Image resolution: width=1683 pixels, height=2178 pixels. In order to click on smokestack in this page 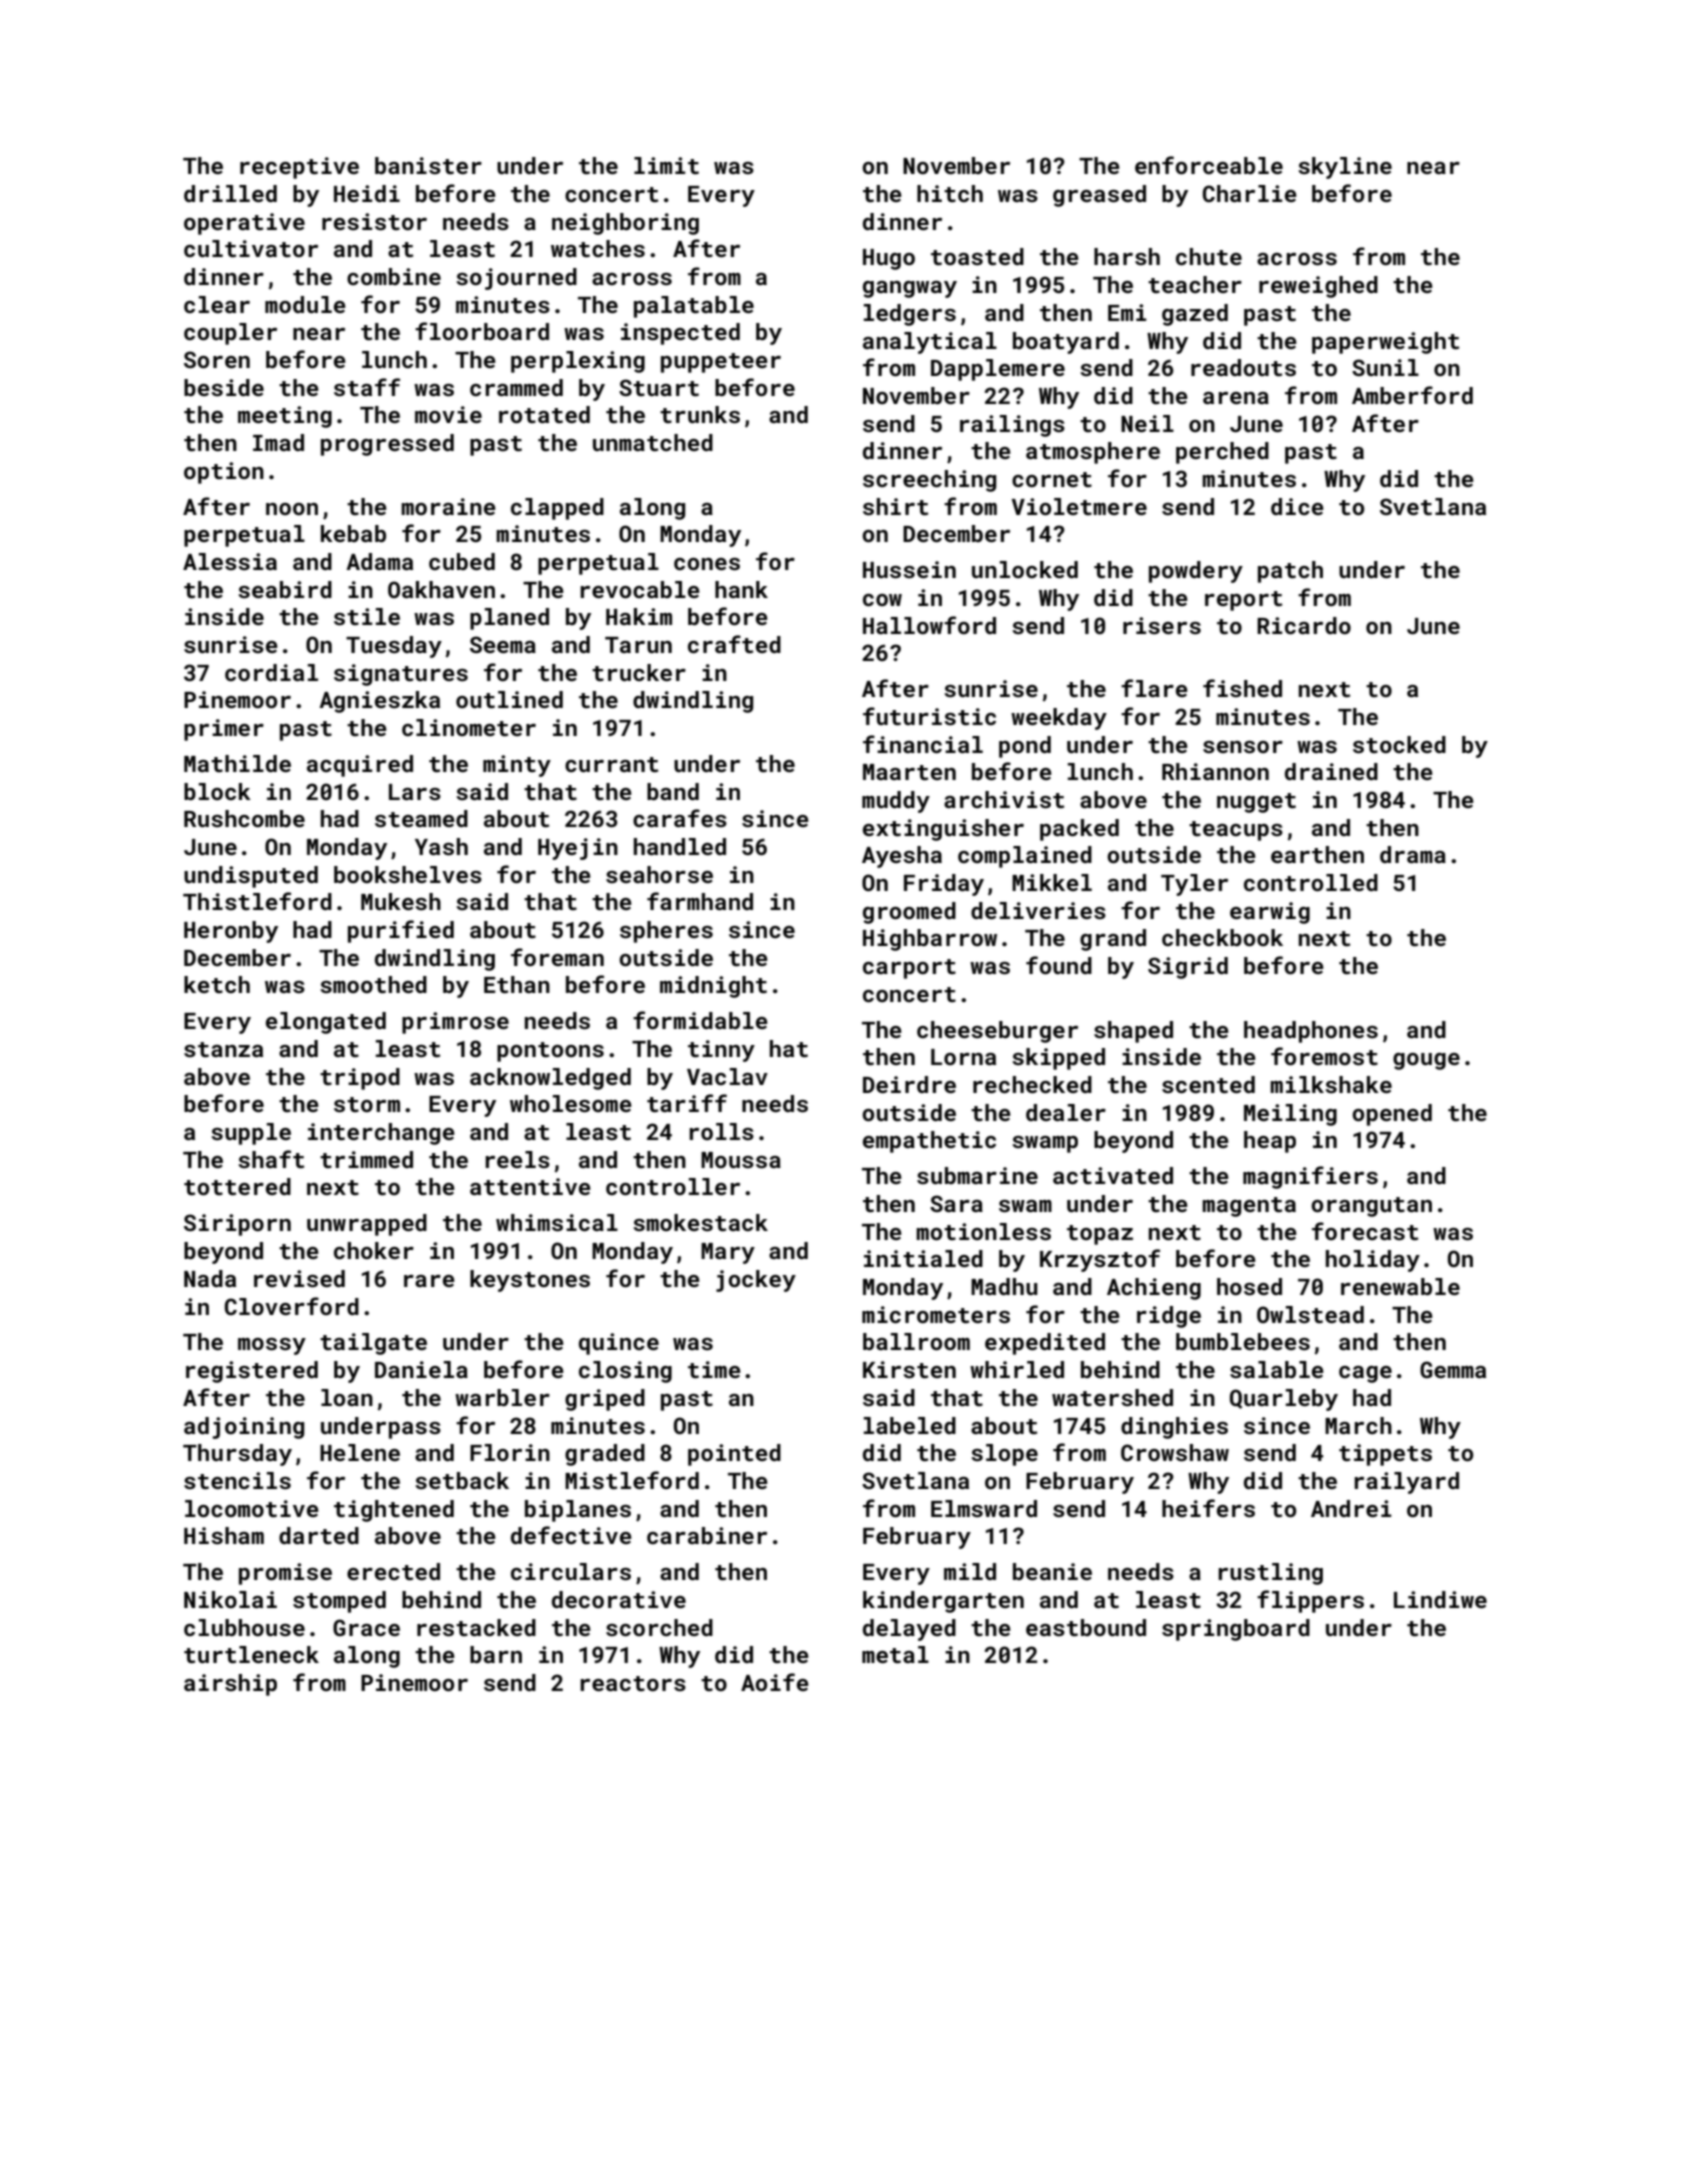, I will do `click(700, 1222)`.
